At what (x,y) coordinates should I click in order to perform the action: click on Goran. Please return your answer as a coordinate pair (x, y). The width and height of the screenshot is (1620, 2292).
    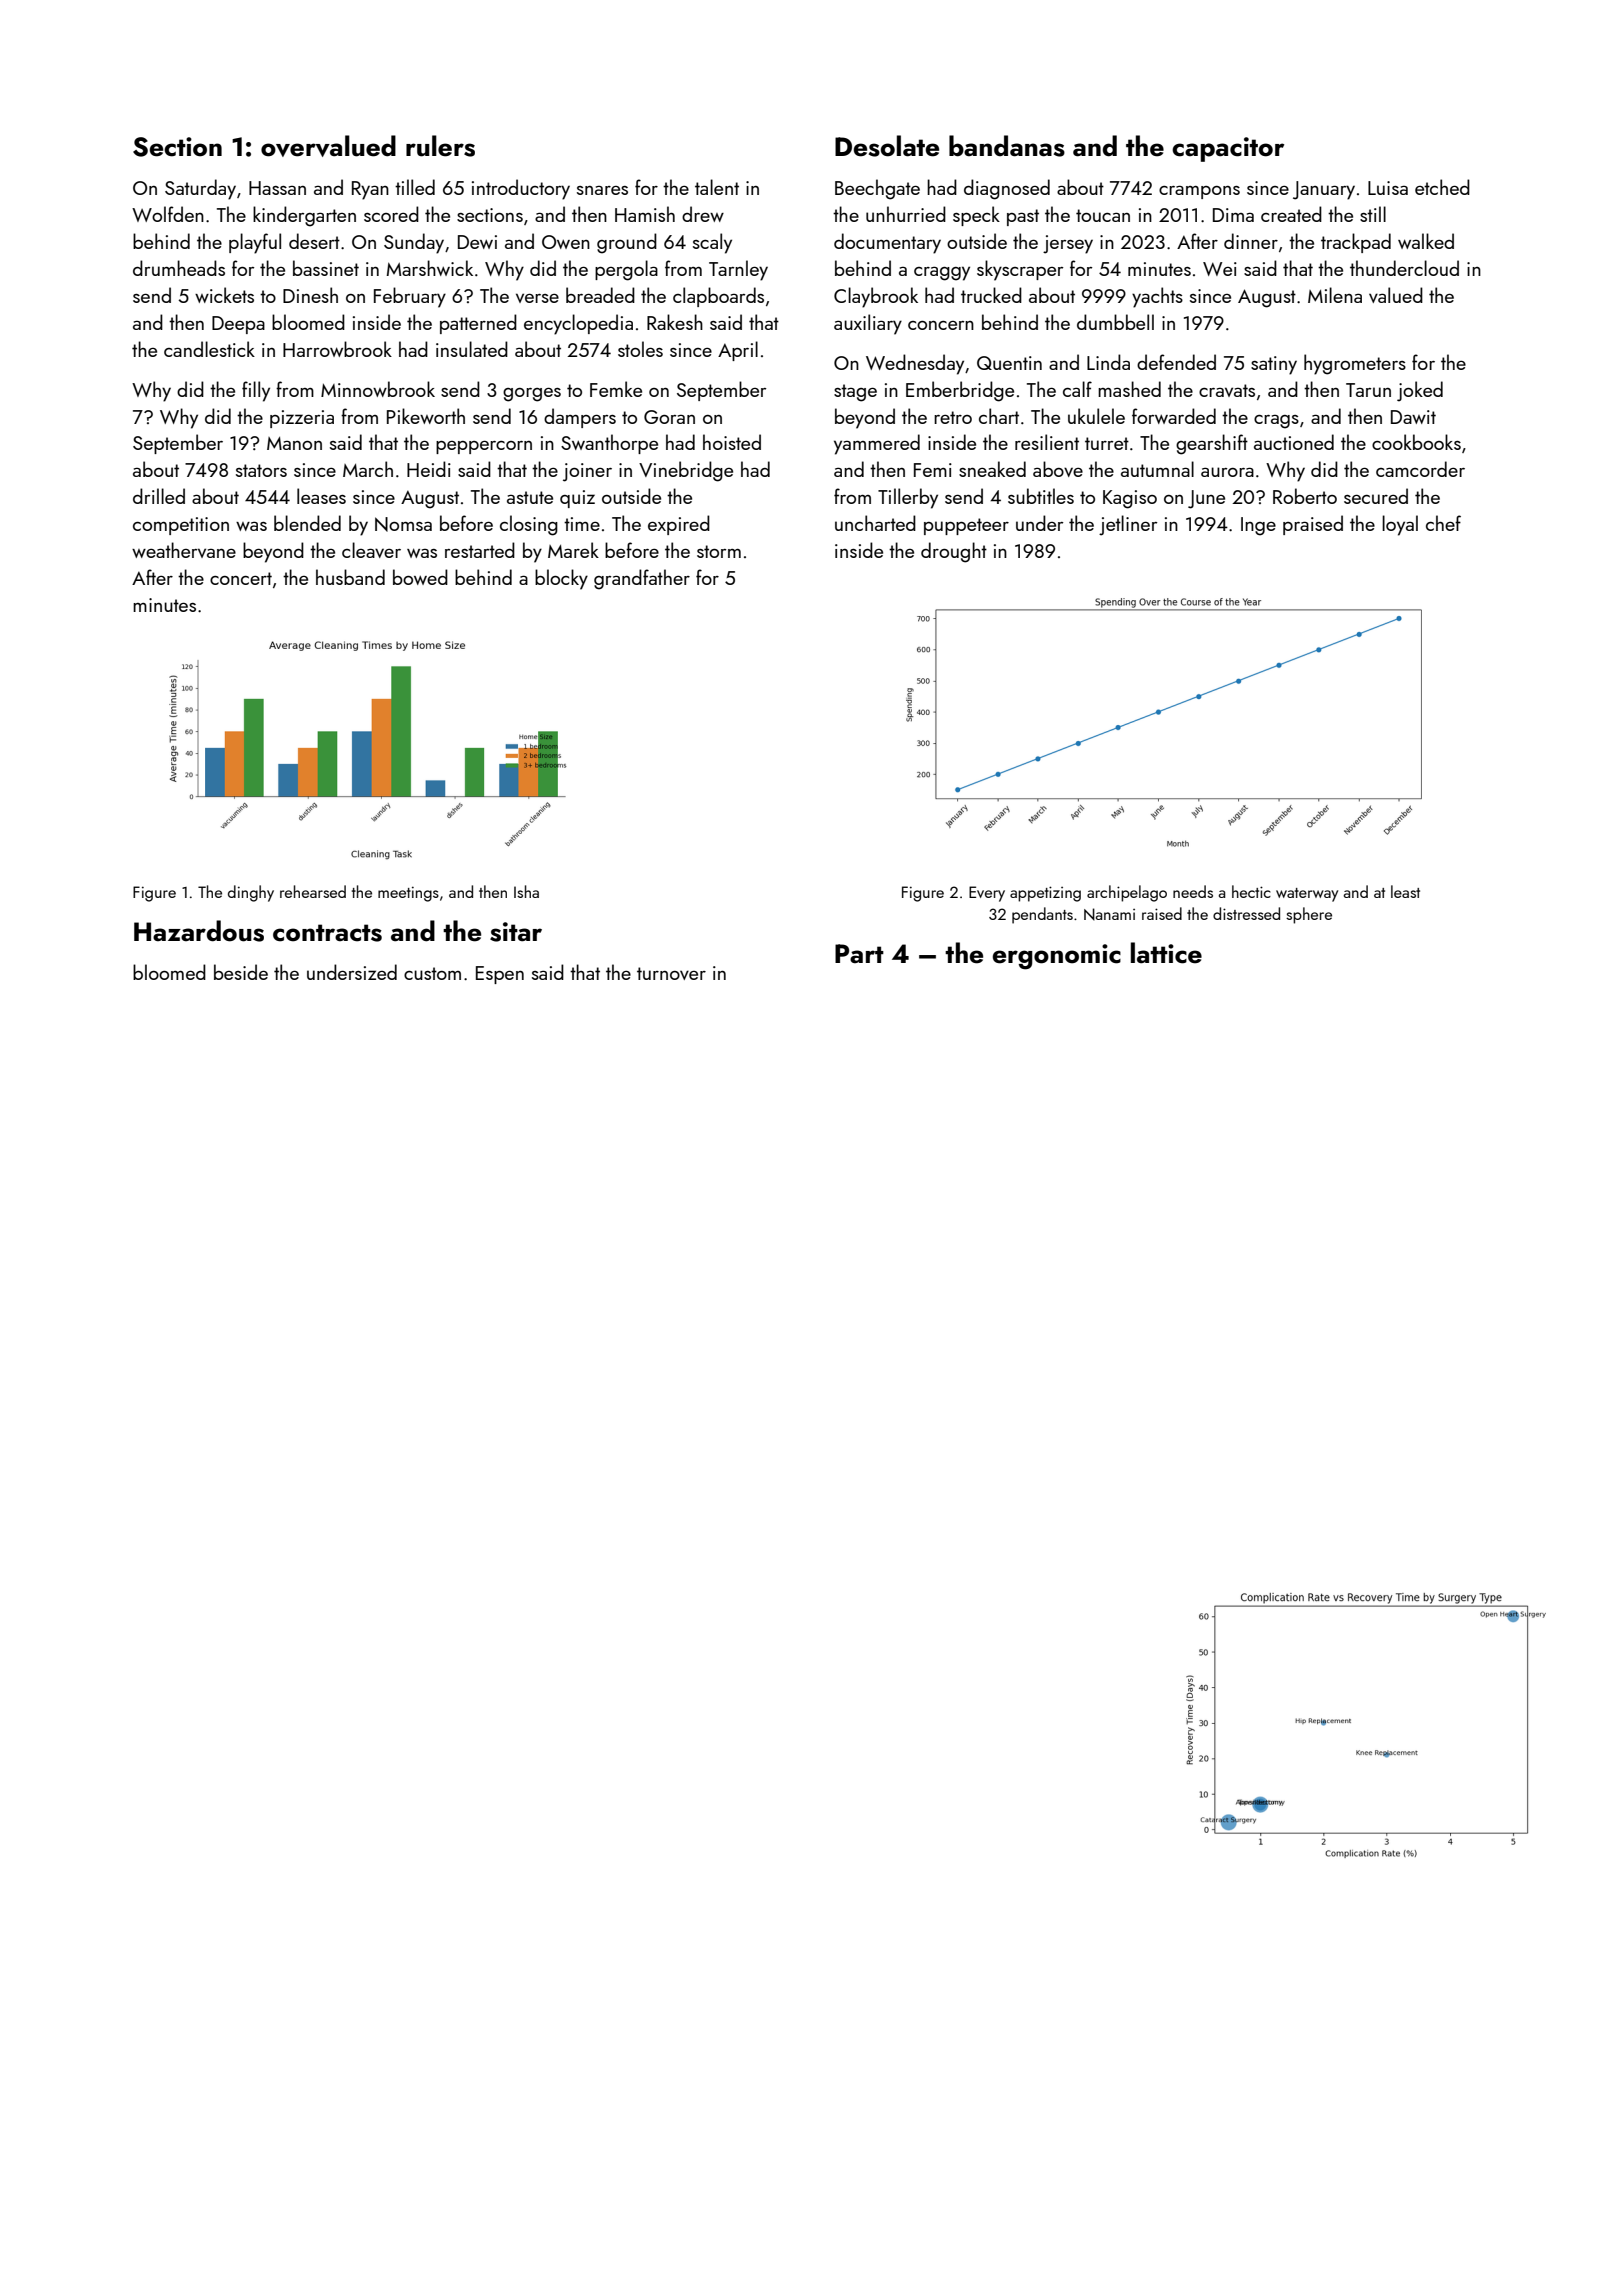
    Looking at the image, I should click on (669, 417).
